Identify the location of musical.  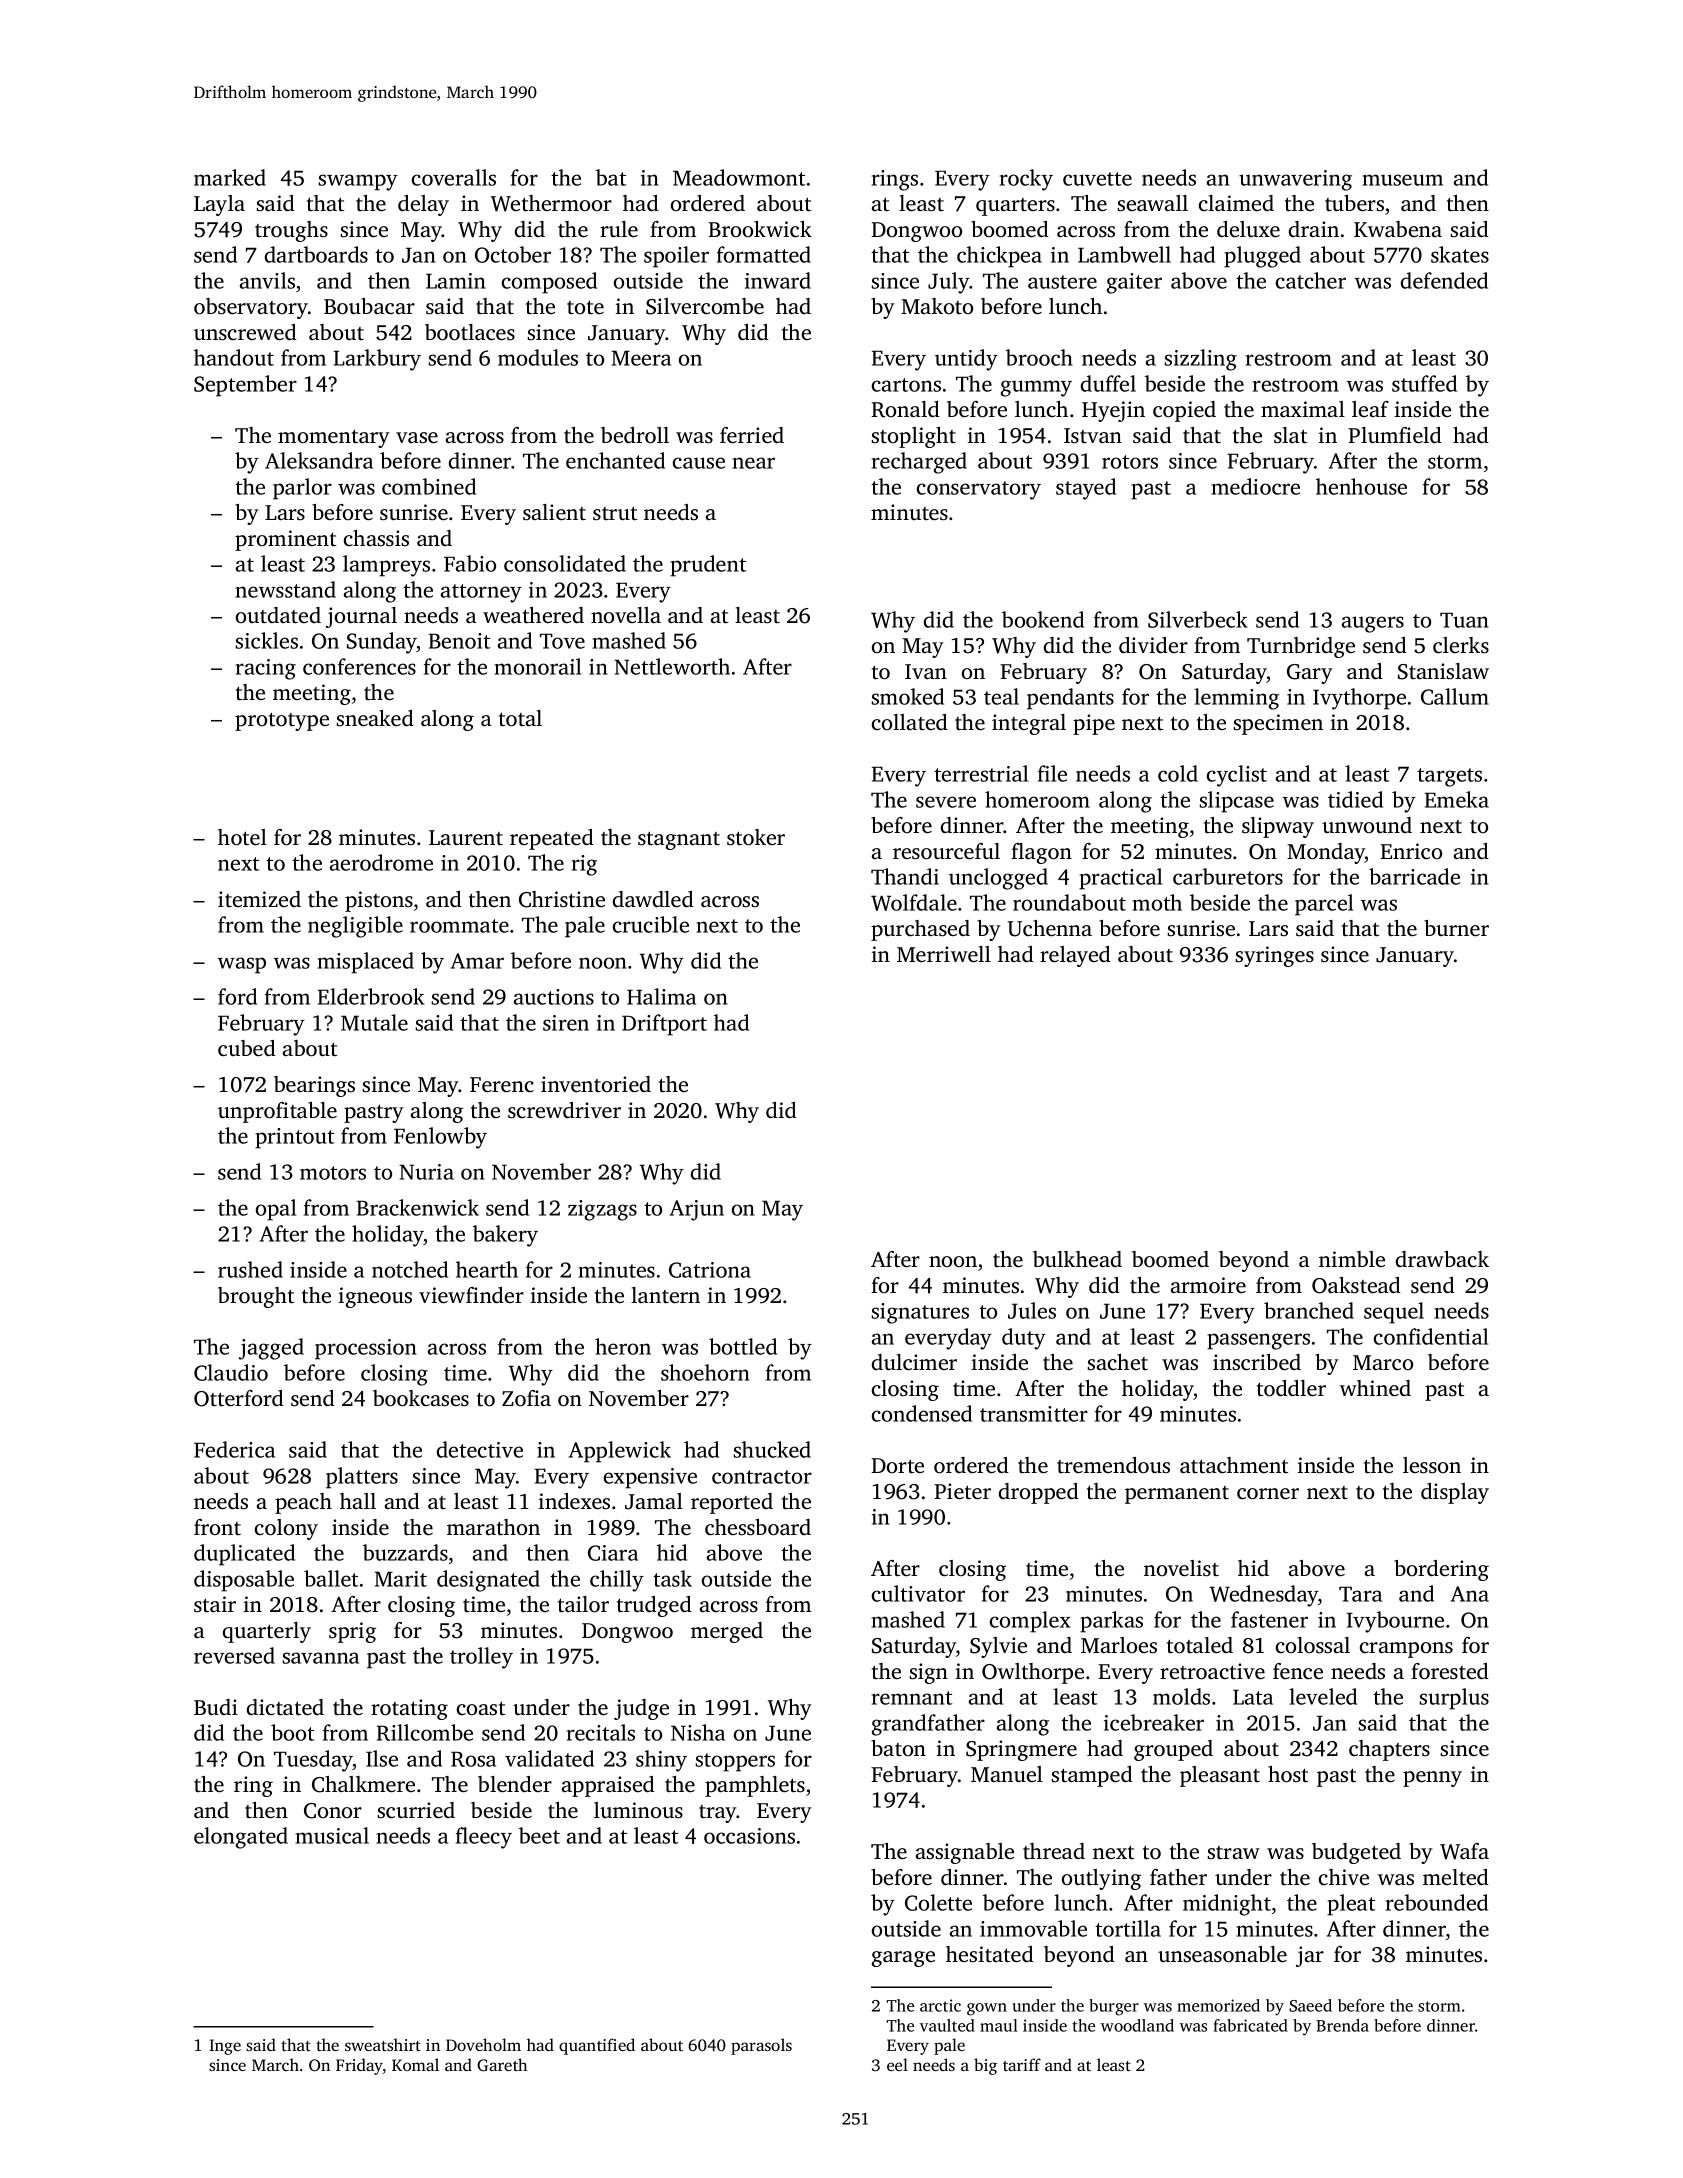
(332, 1835).
